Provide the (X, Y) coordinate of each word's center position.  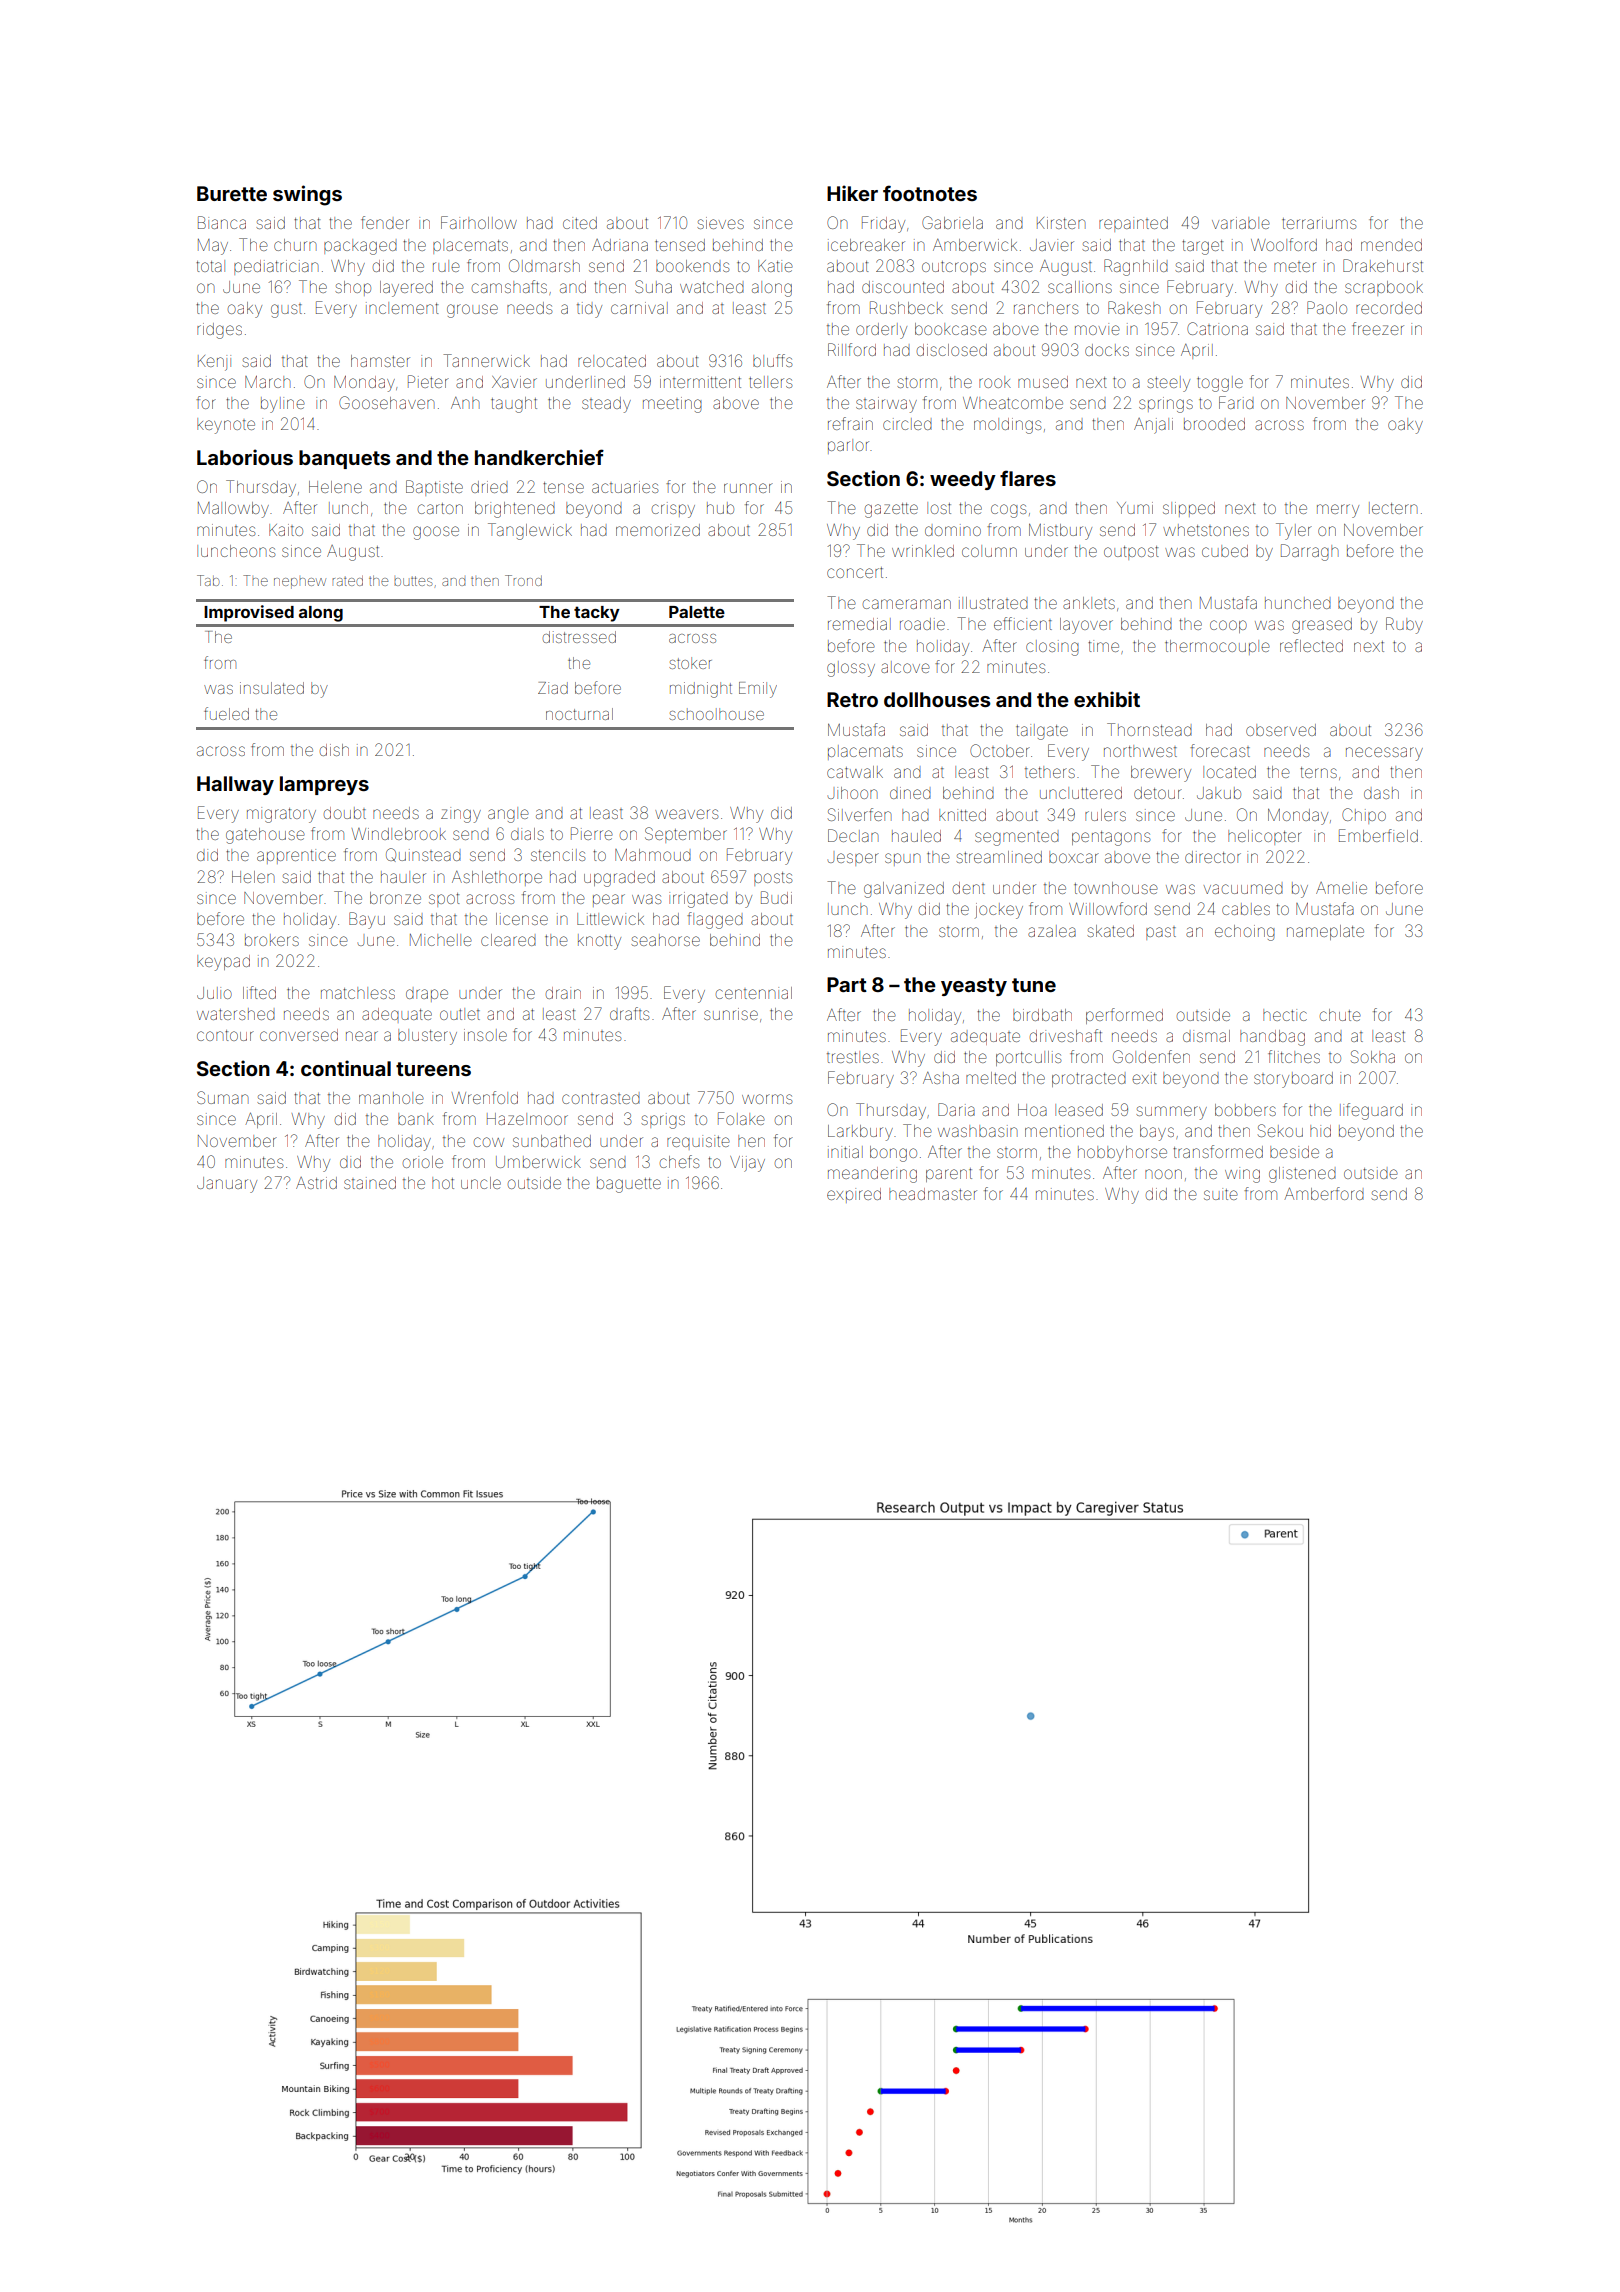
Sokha (1373, 1056)
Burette (232, 193)
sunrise (731, 1014)
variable (1241, 223)
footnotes (930, 193)
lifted (259, 992)
